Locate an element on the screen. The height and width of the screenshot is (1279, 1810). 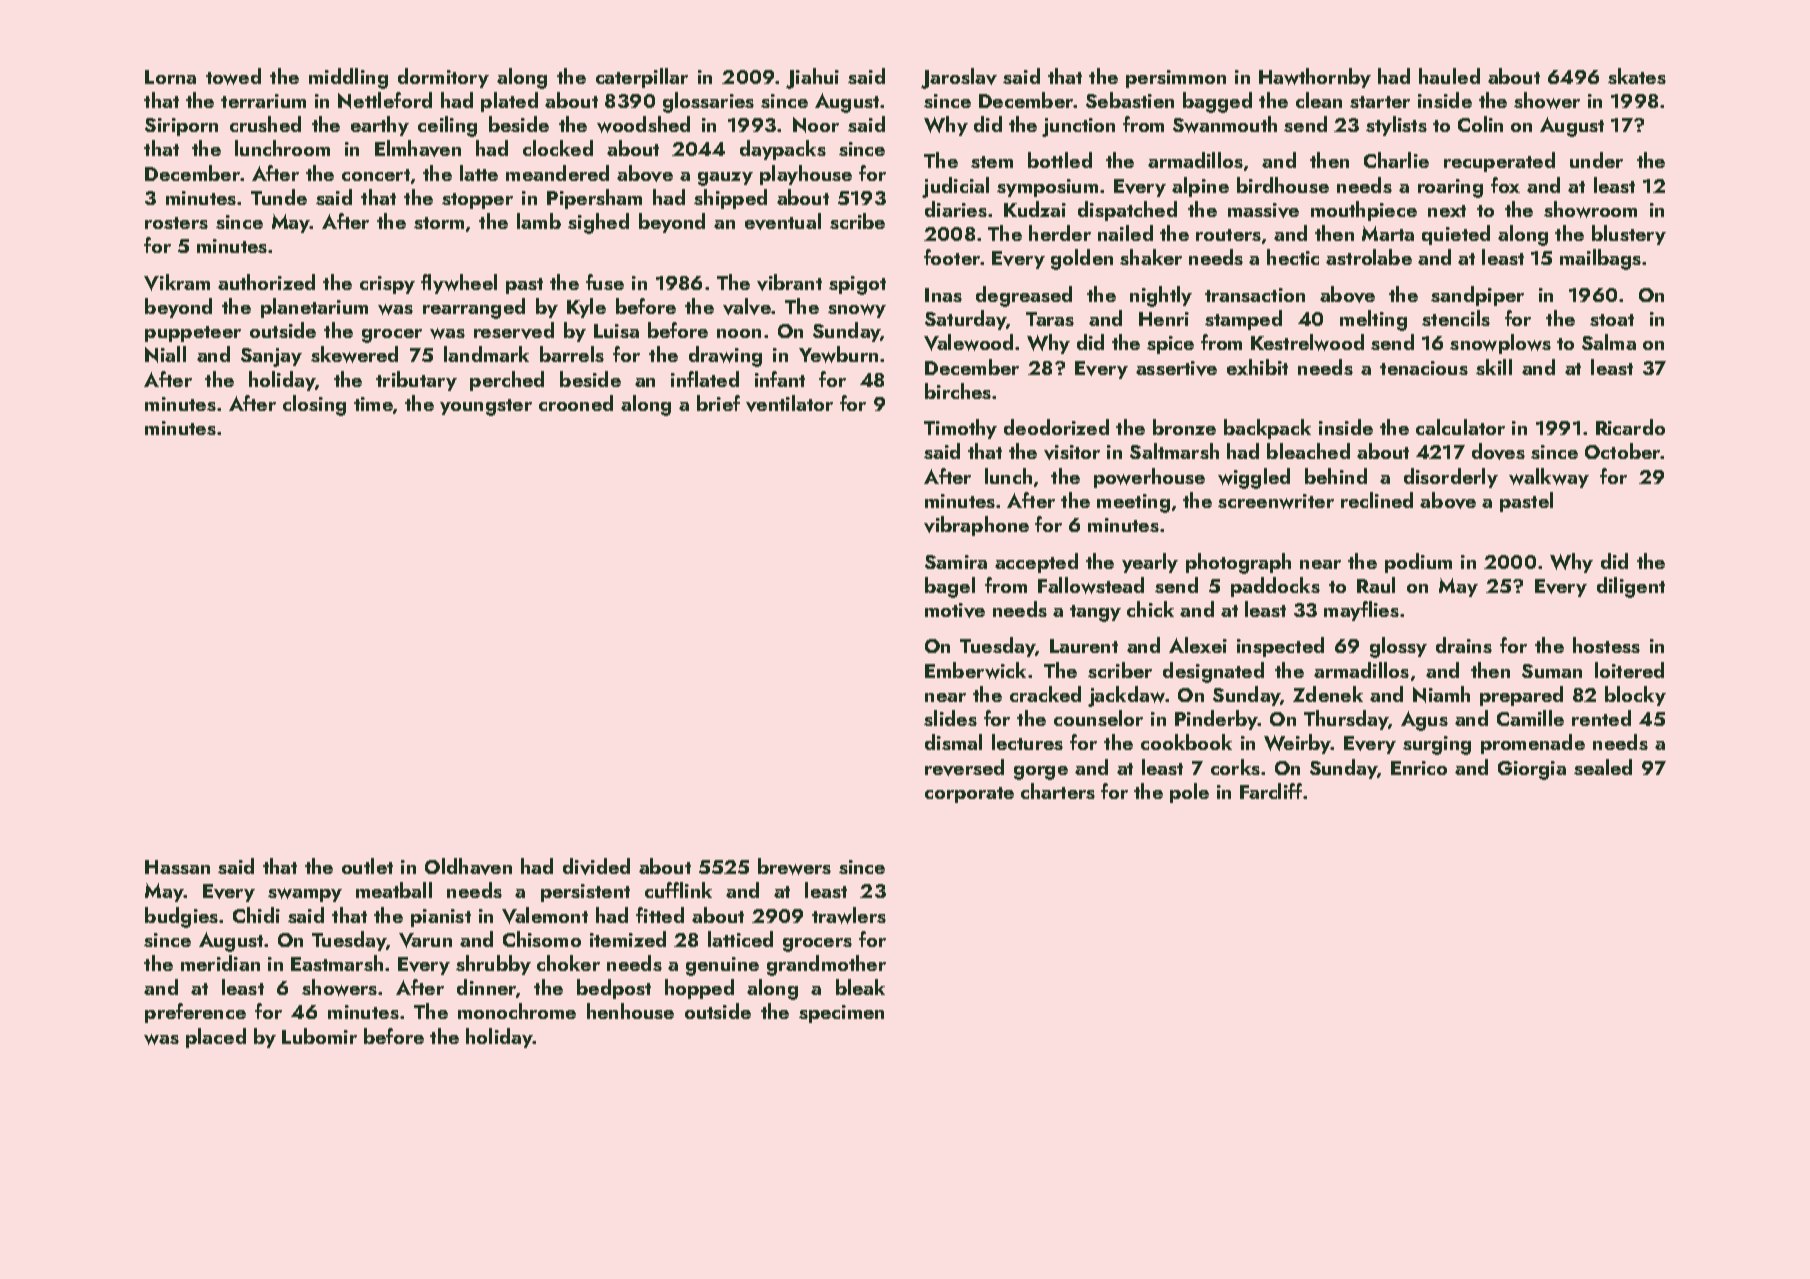
dormitory is located at coordinates (443, 78).
